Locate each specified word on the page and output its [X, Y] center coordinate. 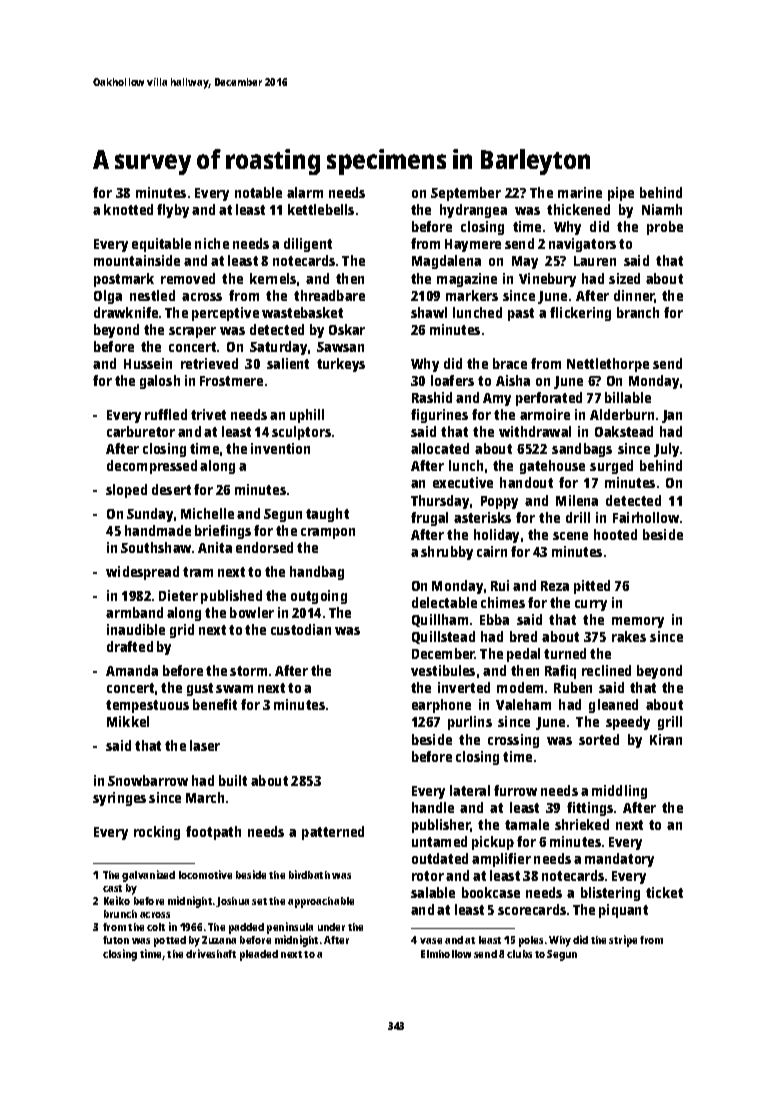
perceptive [225, 314]
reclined [606, 670]
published [231, 597]
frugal [429, 519]
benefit [215, 704]
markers [472, 295]
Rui [500, 585]
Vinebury [547, 280]
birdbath [309, 874]
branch [638, 312]
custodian [301, 629]
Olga [108, 297]
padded [246, 928]
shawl [429, 312]
